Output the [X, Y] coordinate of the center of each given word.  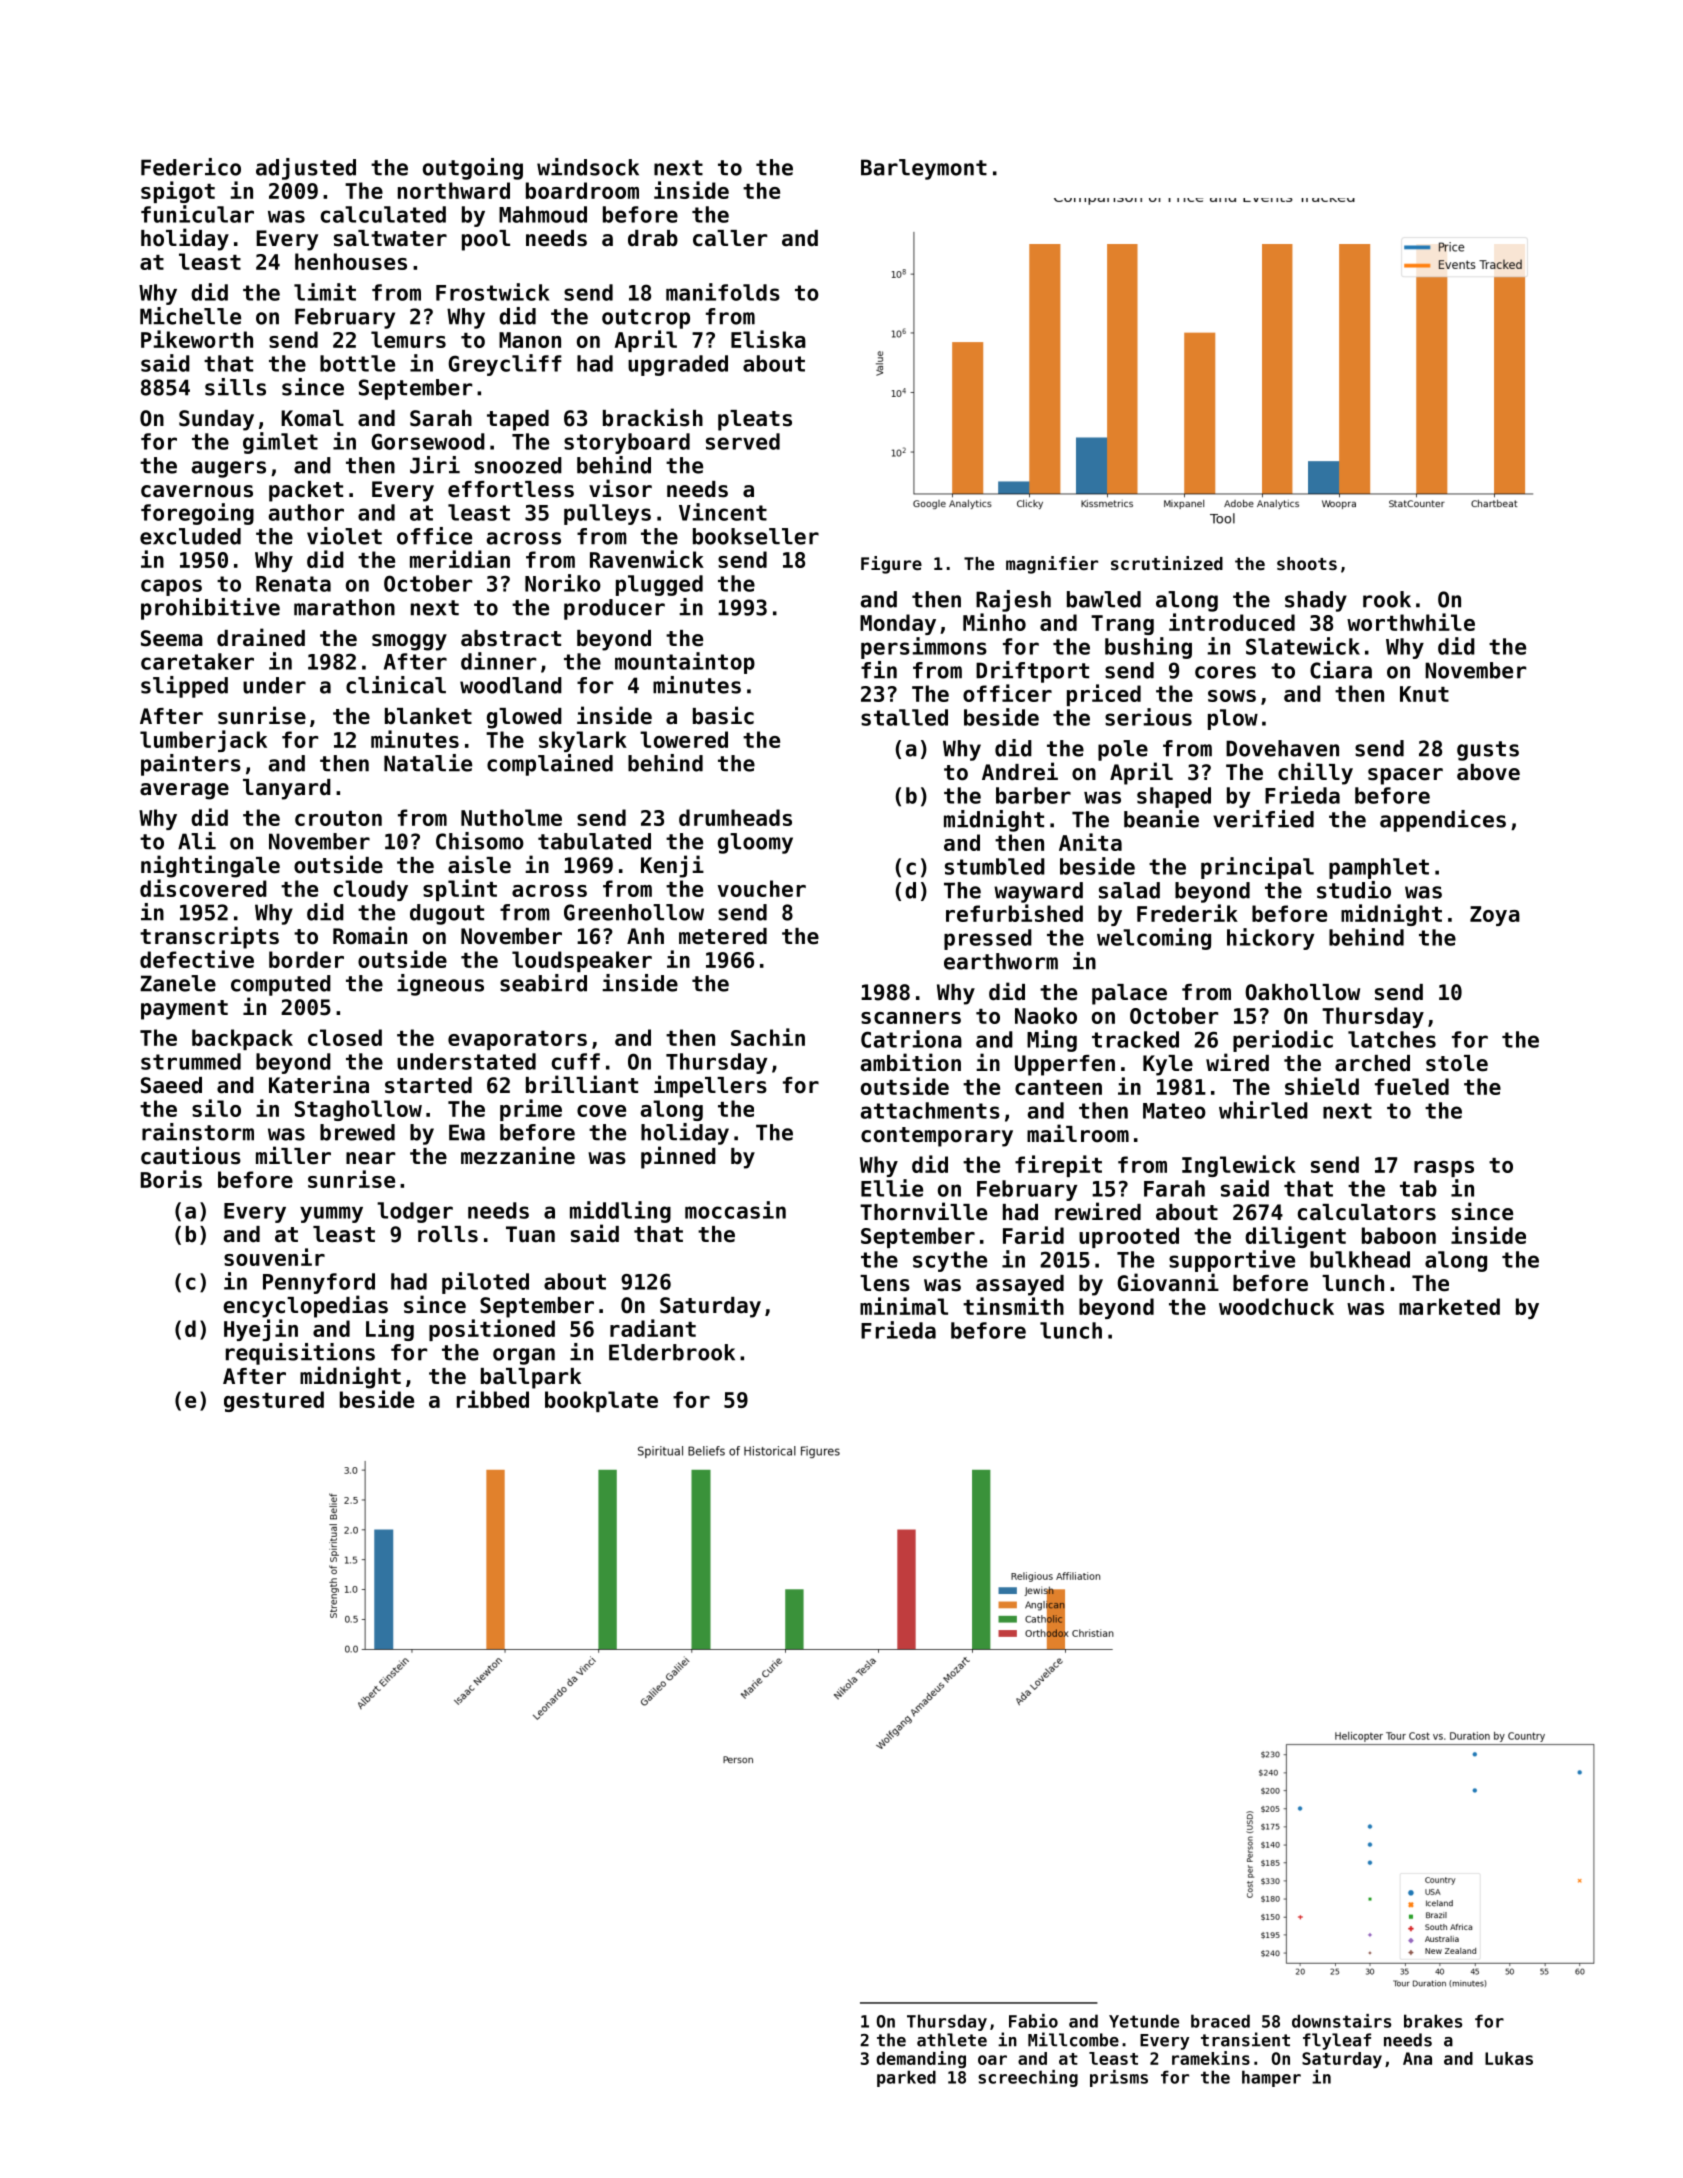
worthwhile [1411, 622]
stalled [904, 717]
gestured [274, 1401]
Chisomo [480, 841]
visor [620, 488]
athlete [952, 2040]
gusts [1488, 751]
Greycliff [505, 365]
